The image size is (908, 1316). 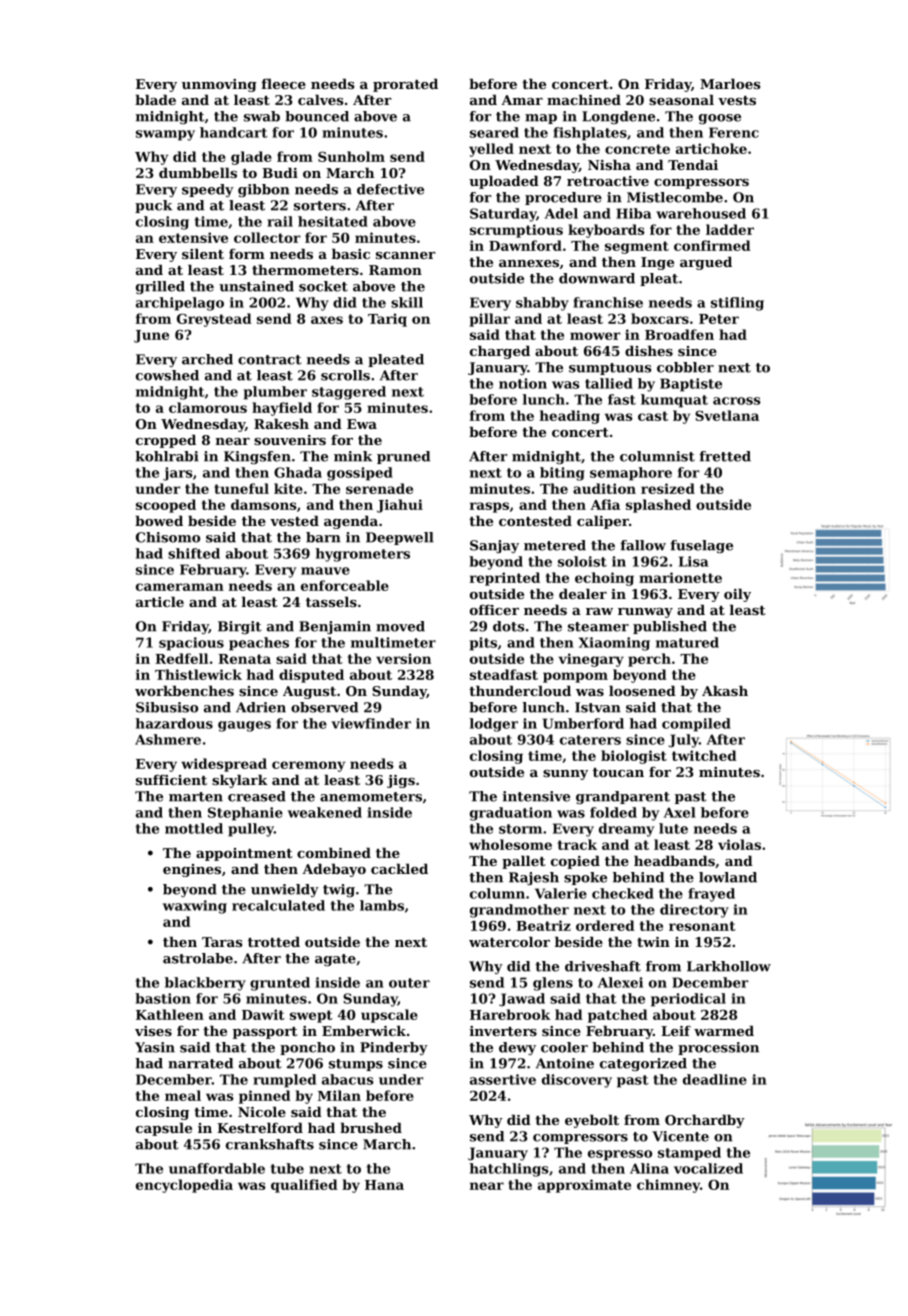 What do you see at coordinates (351, 156) in the document?
I see `Sunholm` at bounding box center [351, 156].
